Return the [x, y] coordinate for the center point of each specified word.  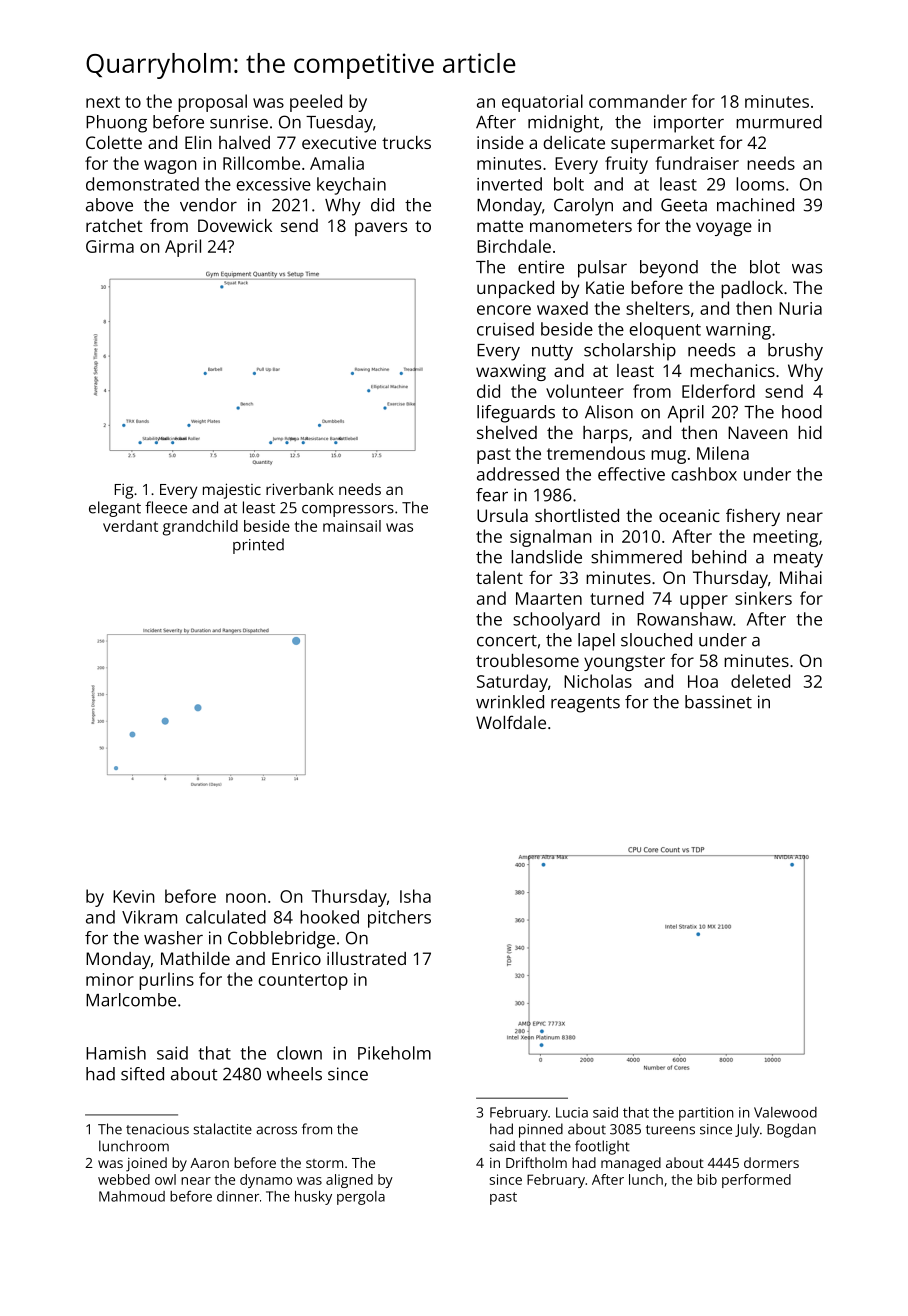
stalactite [222, 1129]
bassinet [718, 702]
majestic [232, 491]
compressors [348, 511]
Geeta [684, 205]
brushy [795, 352]
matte [500, 226]
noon [246, 898]
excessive [274, 184]
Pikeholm [394, 1053]
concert [507, 641]
